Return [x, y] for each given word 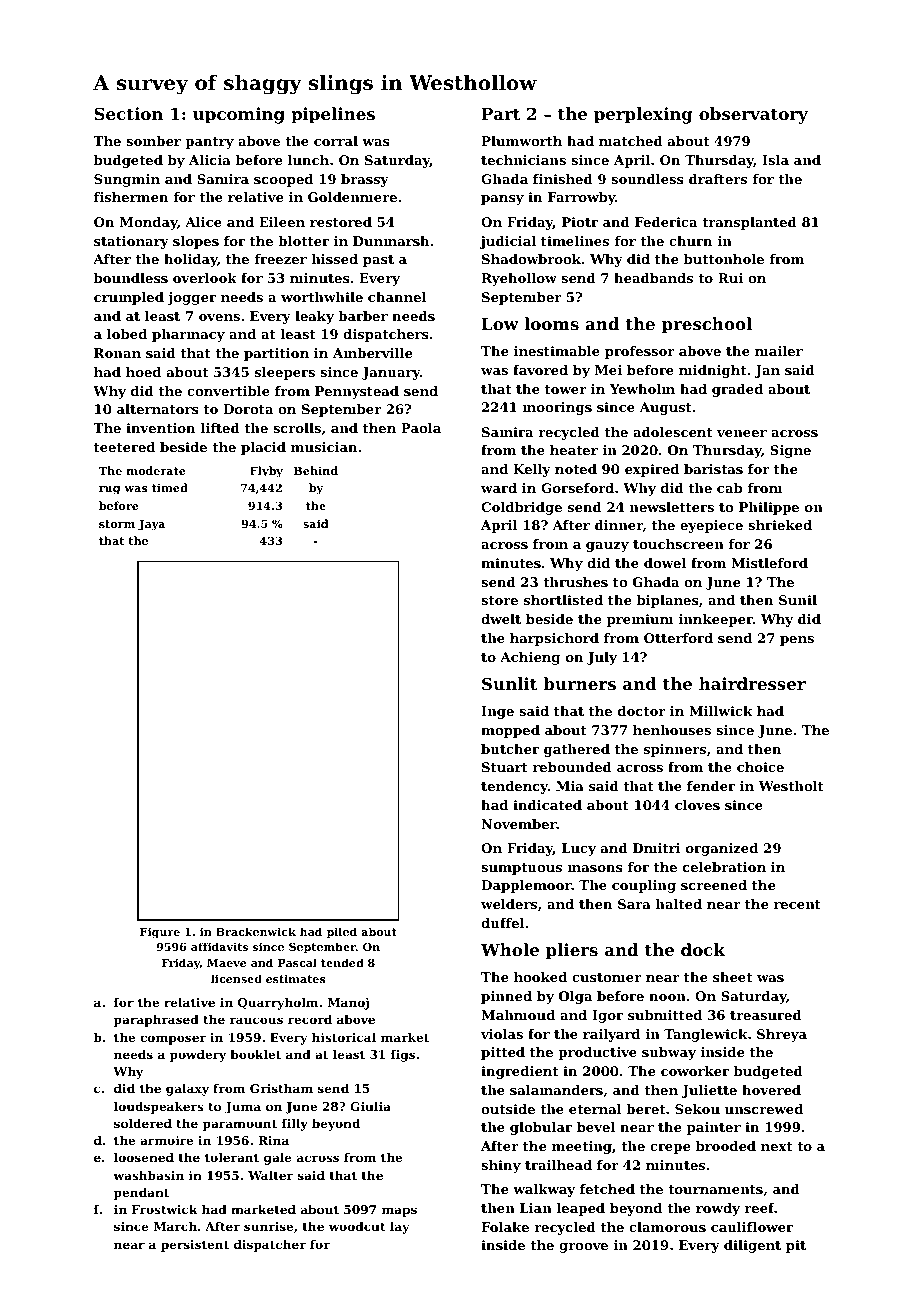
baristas [713, 469]
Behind [316, 470]
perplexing [643, 115]
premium [640, 620]
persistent [195, 1246]
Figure [160, 933]
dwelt [501, 619]
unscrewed [764, 1109]
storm [117, 524]
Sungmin [127, 180]
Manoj [348, 1004]
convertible [228, 391]
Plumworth [521, 141]
